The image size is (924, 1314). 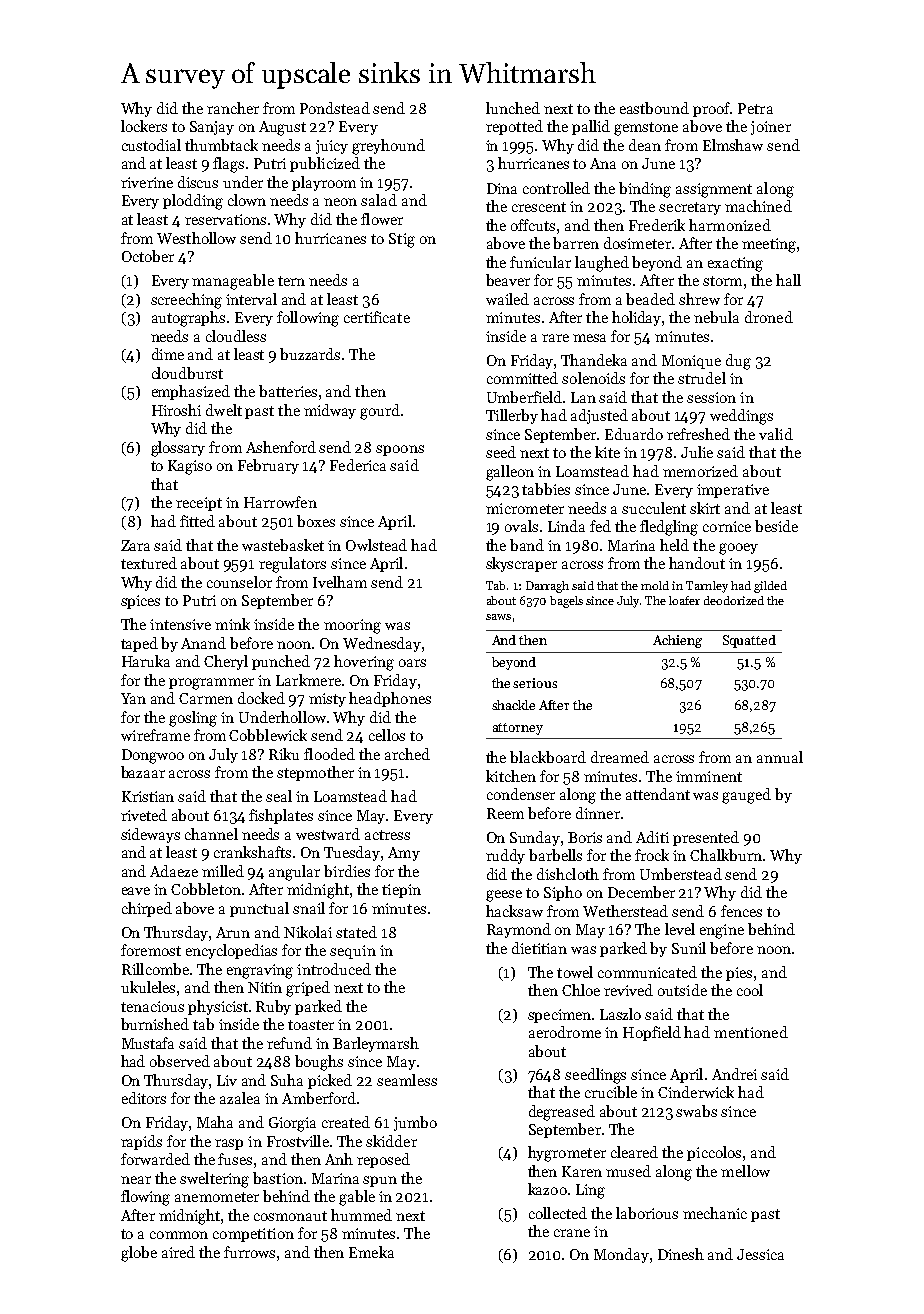 What do you see at coordinates (382, 644) in the screenshot?
I see `Wednesday` at bounding box center [382, 644].
